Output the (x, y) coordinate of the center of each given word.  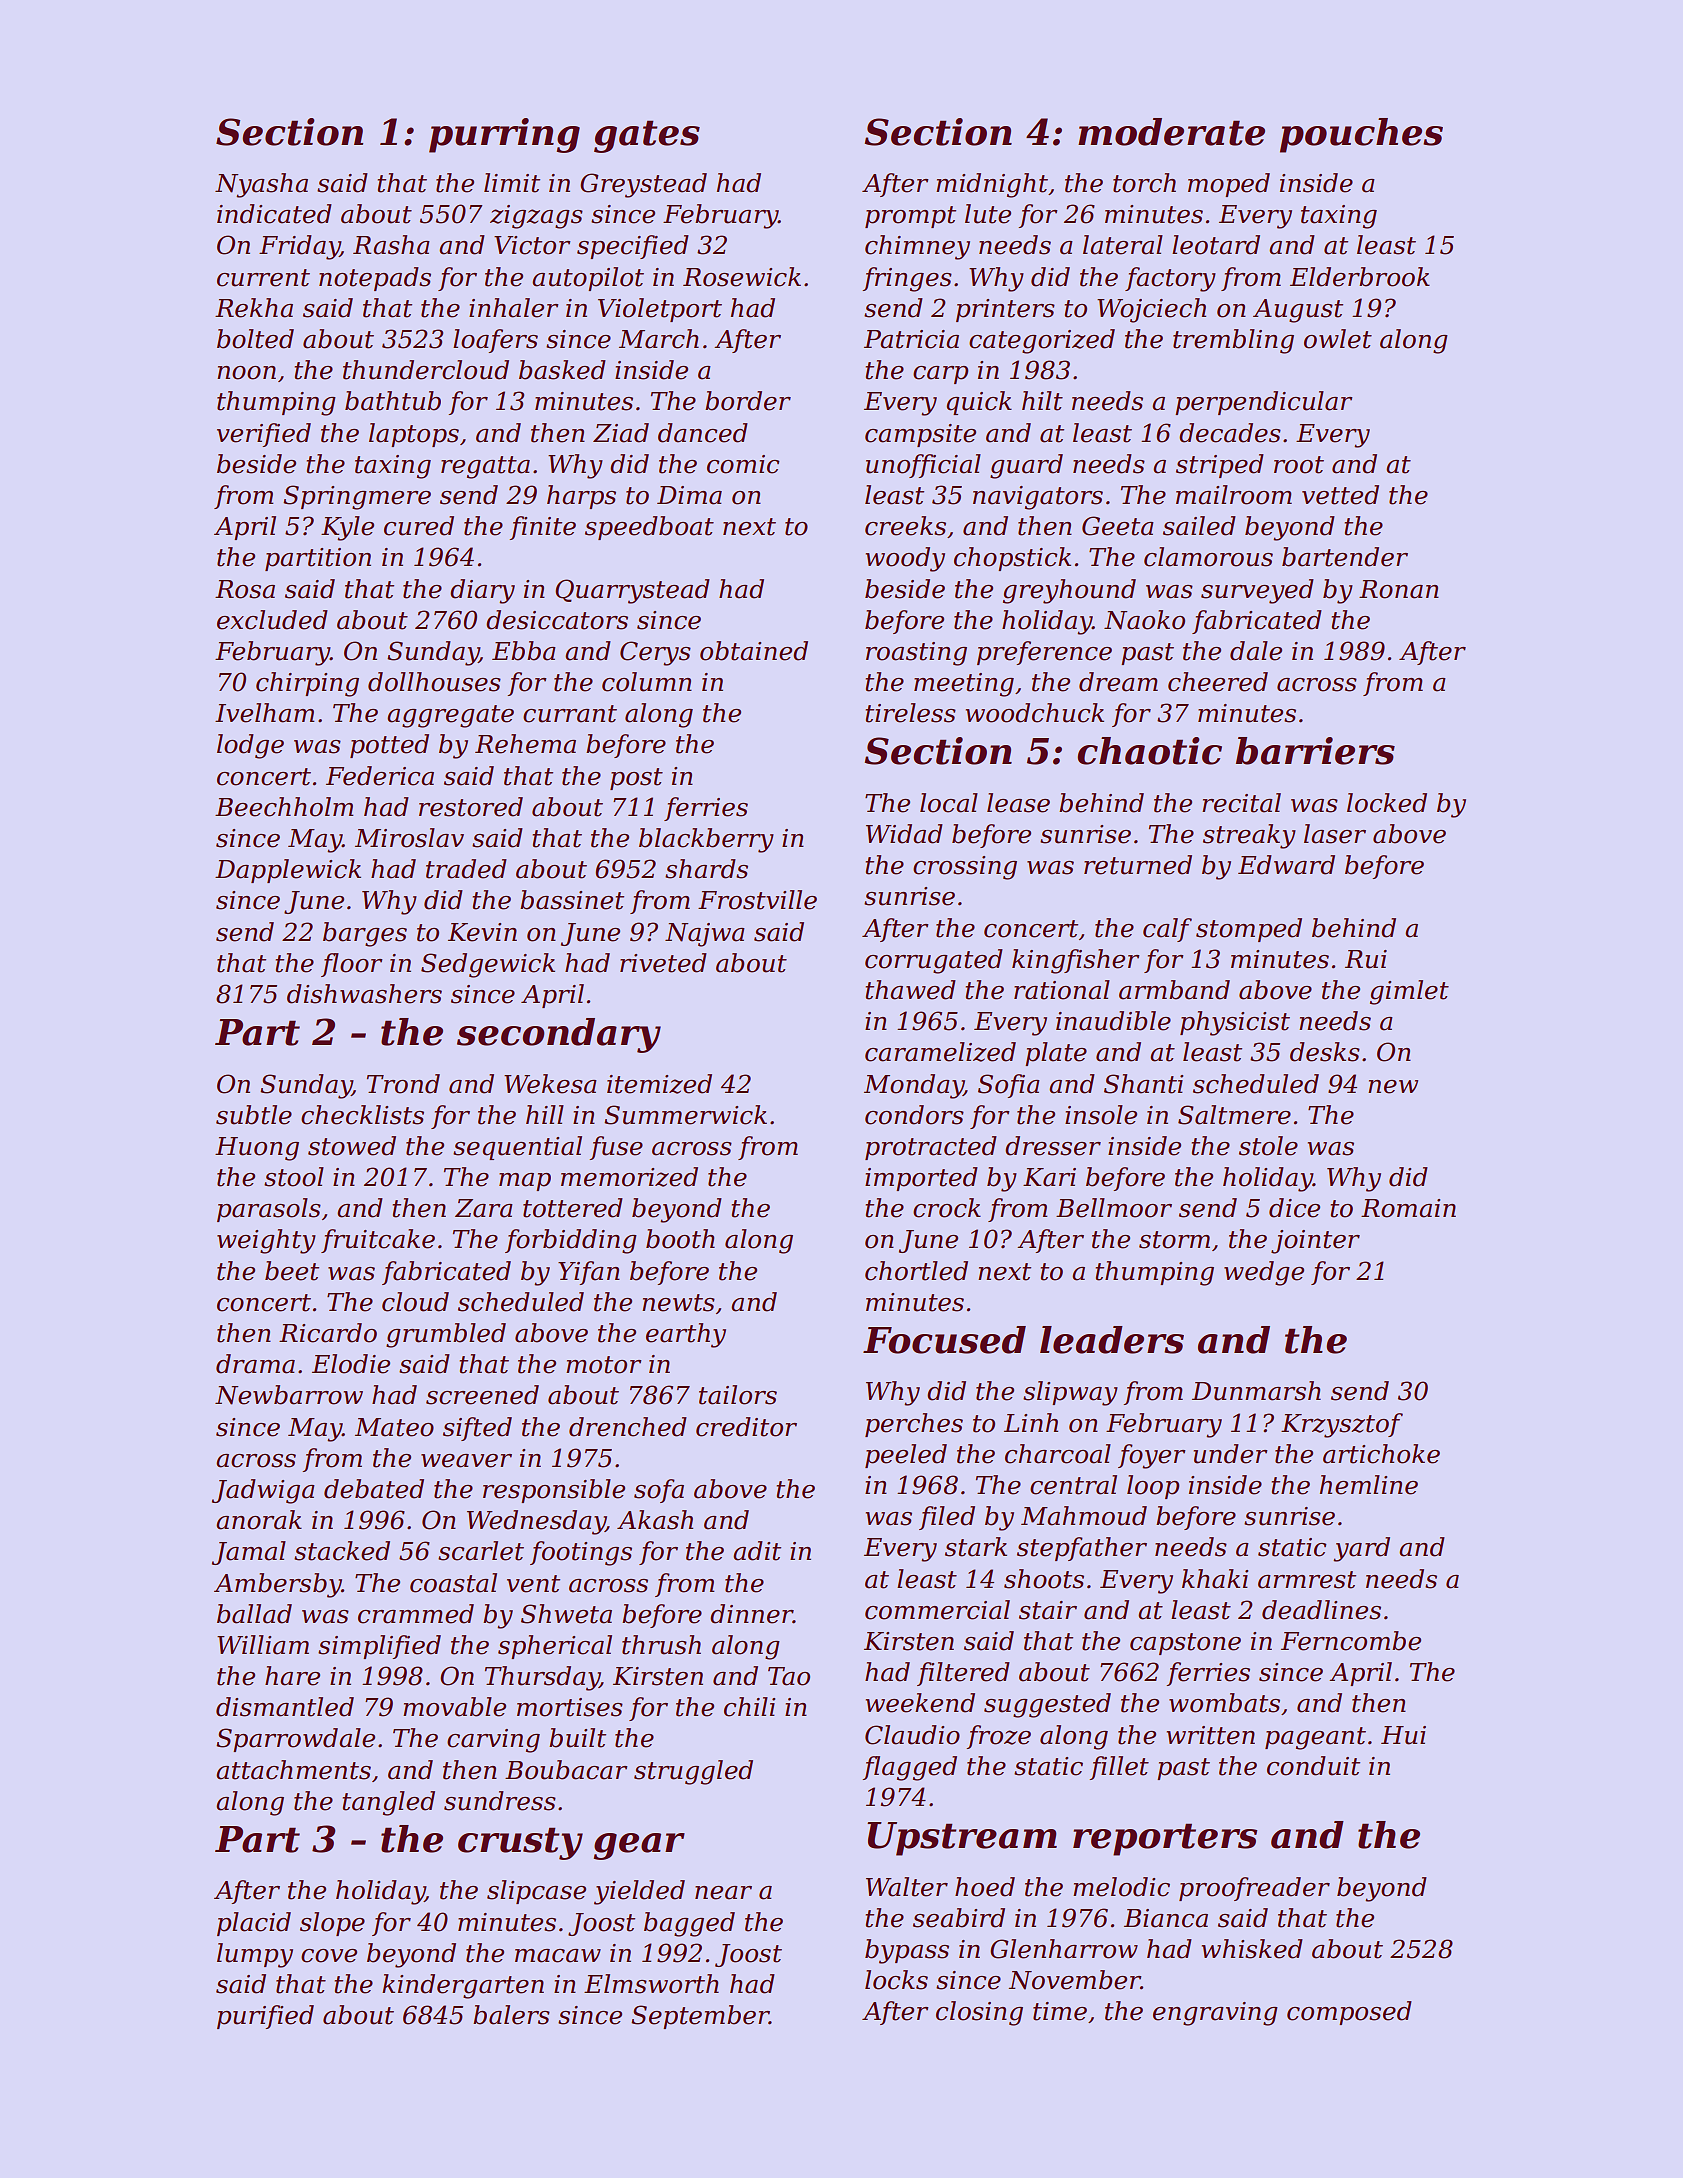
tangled (388, 1803)
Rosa (245, 589)
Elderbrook (1360, 277)
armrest (1307, 1580)
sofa (659, 1491)
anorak (259, 1520)
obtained (754, 651)
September (700, 2017)
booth (680, 1239)
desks (1325, 1052)
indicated (274, 214)
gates (647, 136)
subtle (254, 1115)
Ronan (1399, 589)
